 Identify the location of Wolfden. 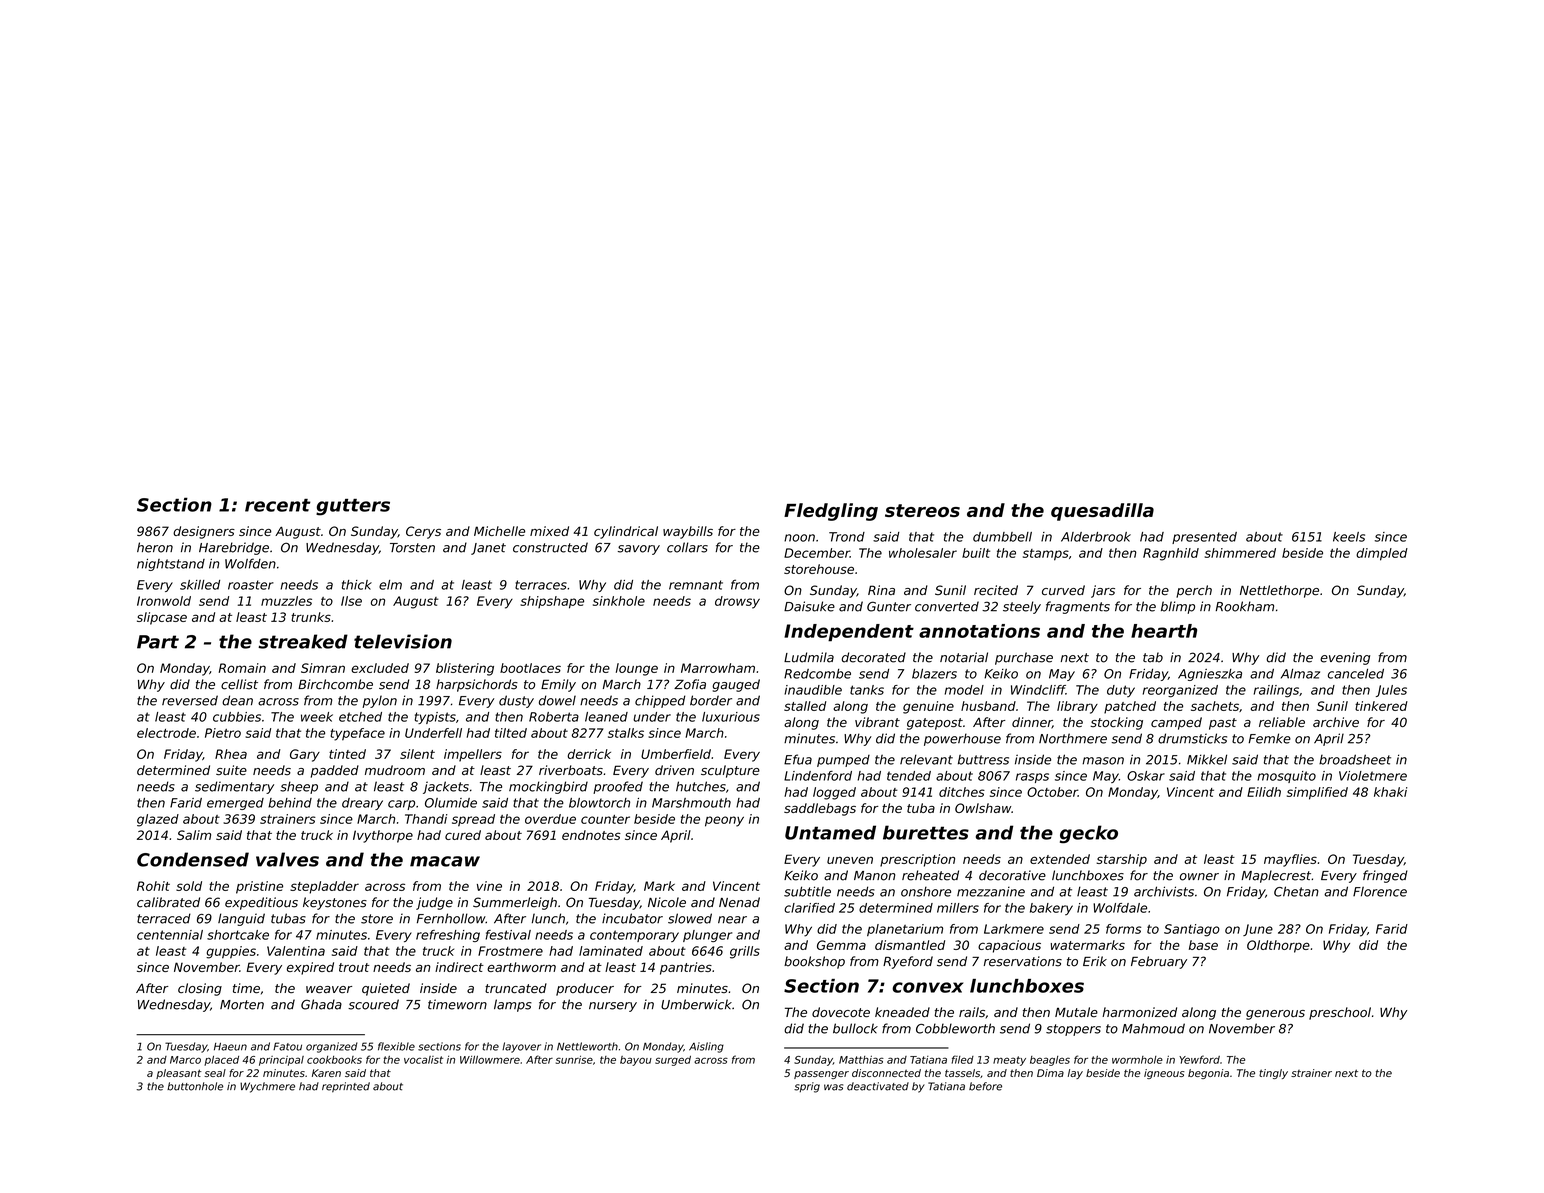
(250, 563).
